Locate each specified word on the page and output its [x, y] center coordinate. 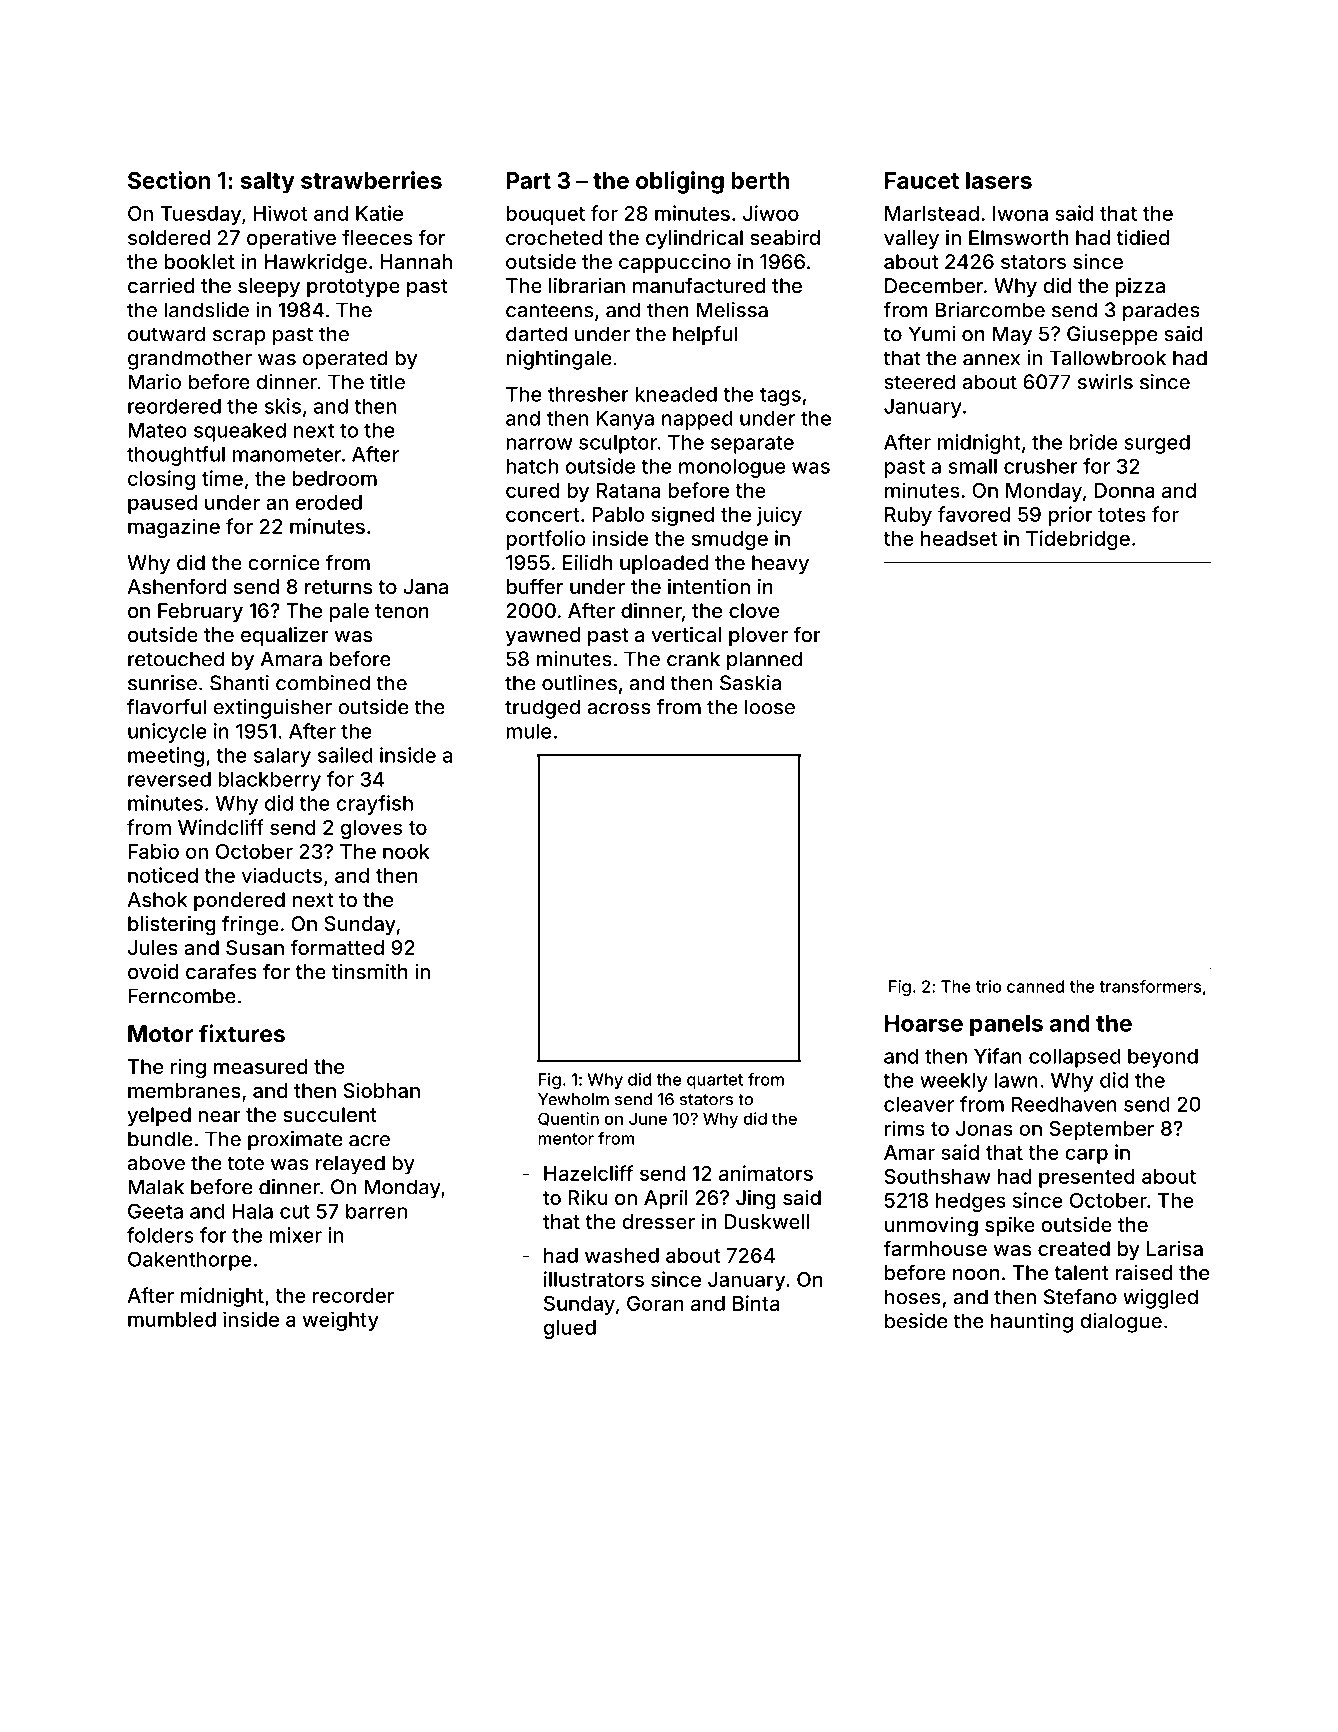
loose [770, 707]
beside [916, 1321]
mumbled [172, 1319]
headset [959, 538]
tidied [1142, 237]
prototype [353, 288]
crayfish [374, 805]
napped [697, 420]
